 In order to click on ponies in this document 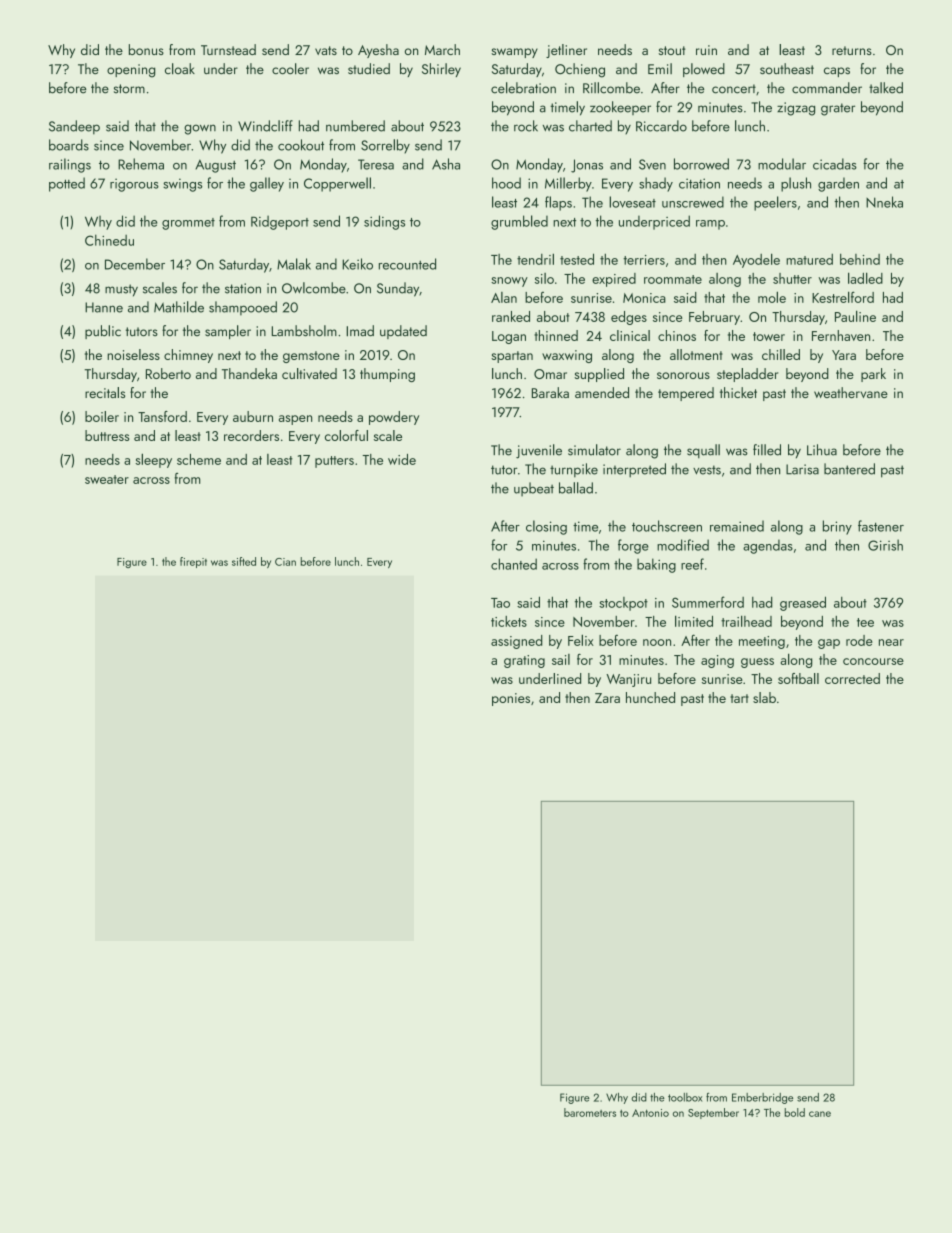, I will do `click(511, 699)`.
